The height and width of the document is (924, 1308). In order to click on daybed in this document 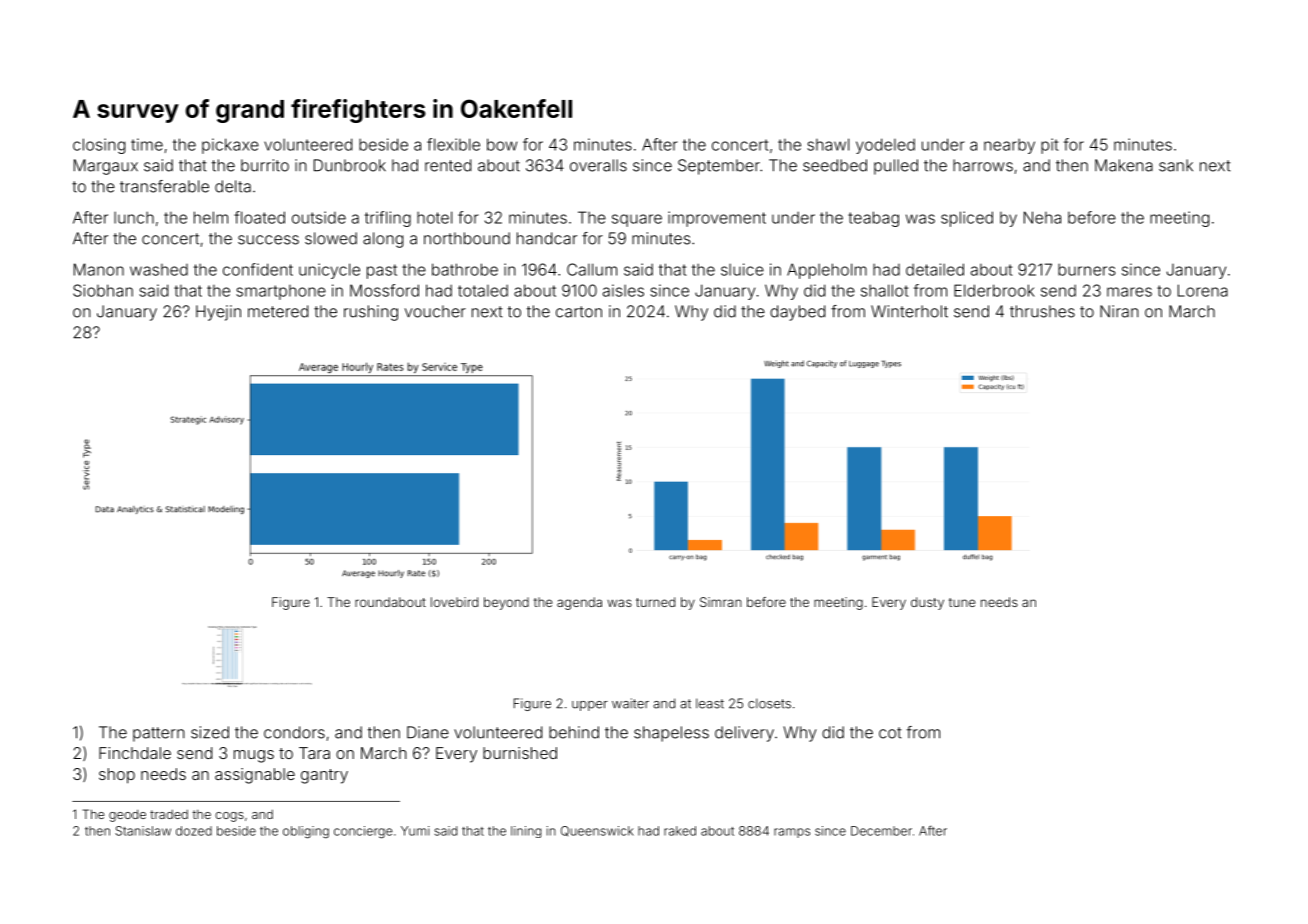, I will do `click(797, 313)`.
